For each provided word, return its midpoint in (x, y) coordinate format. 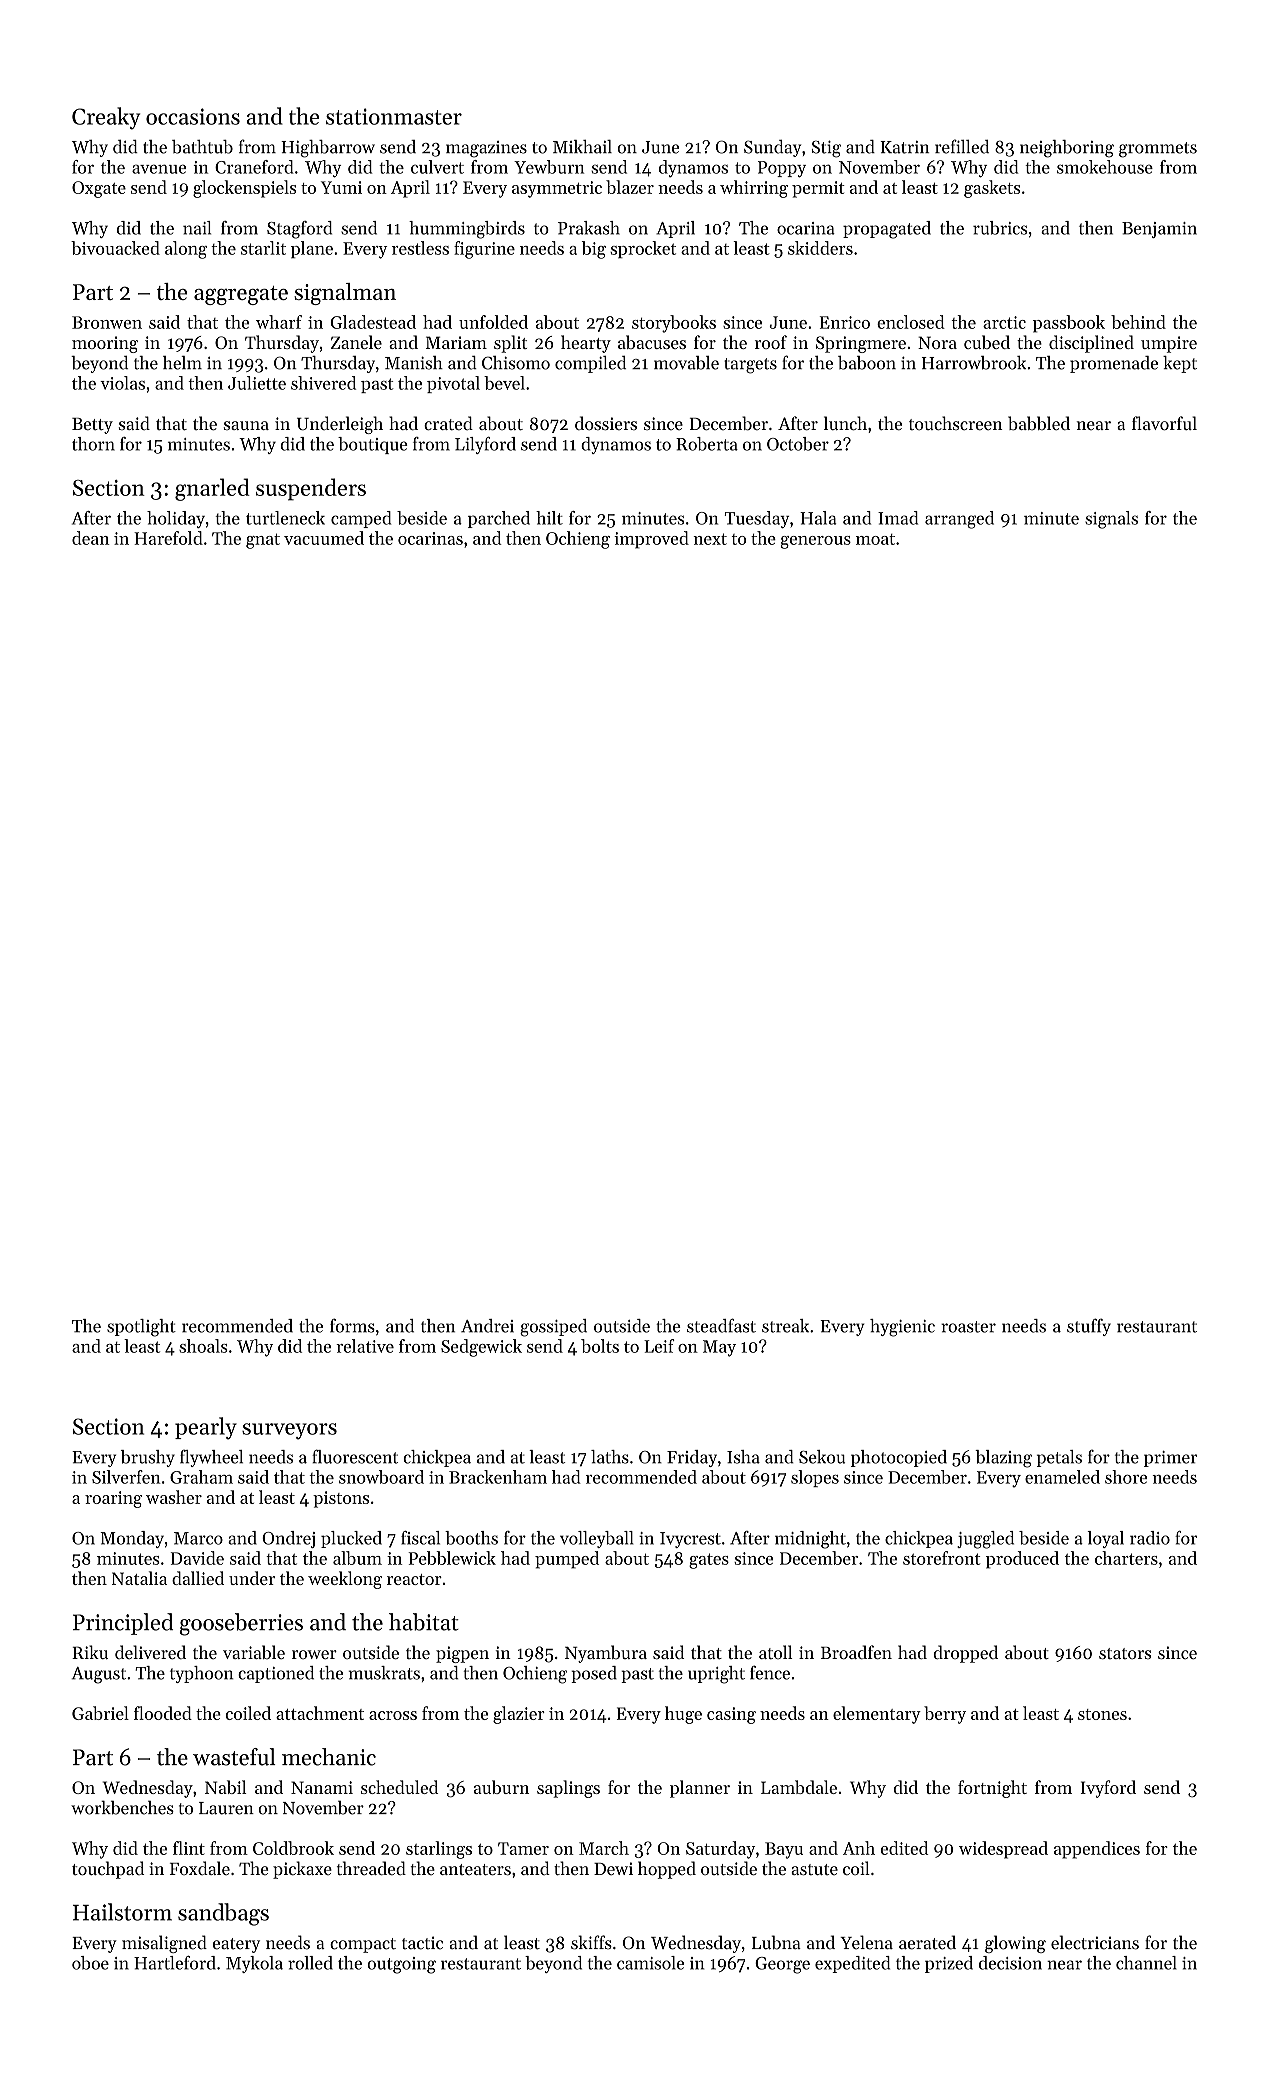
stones (1102, 1714)
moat (875, 539)
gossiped (553, 1328)
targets (750, 366)
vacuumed (324, 538)
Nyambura (606, 1654)
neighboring (1067, 149)
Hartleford (175, 1963)
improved (651, 540)
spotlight (141, 1328)
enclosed (911, 322)
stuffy (1089, 1327)
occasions (193, 116)
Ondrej (288, 1539)
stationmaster (394, 116)
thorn (93, 444)
